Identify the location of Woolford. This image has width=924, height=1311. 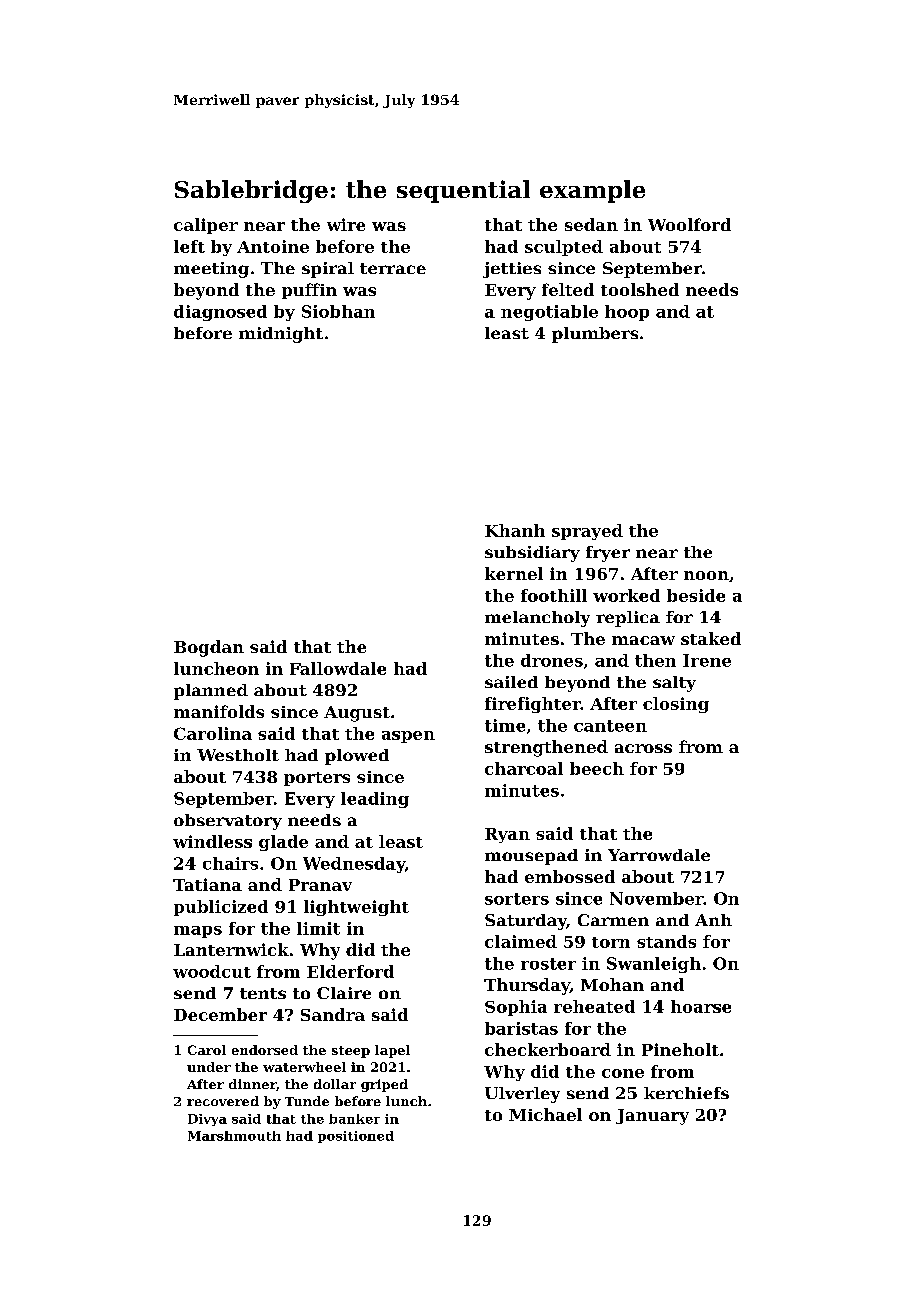
(689, 224).
